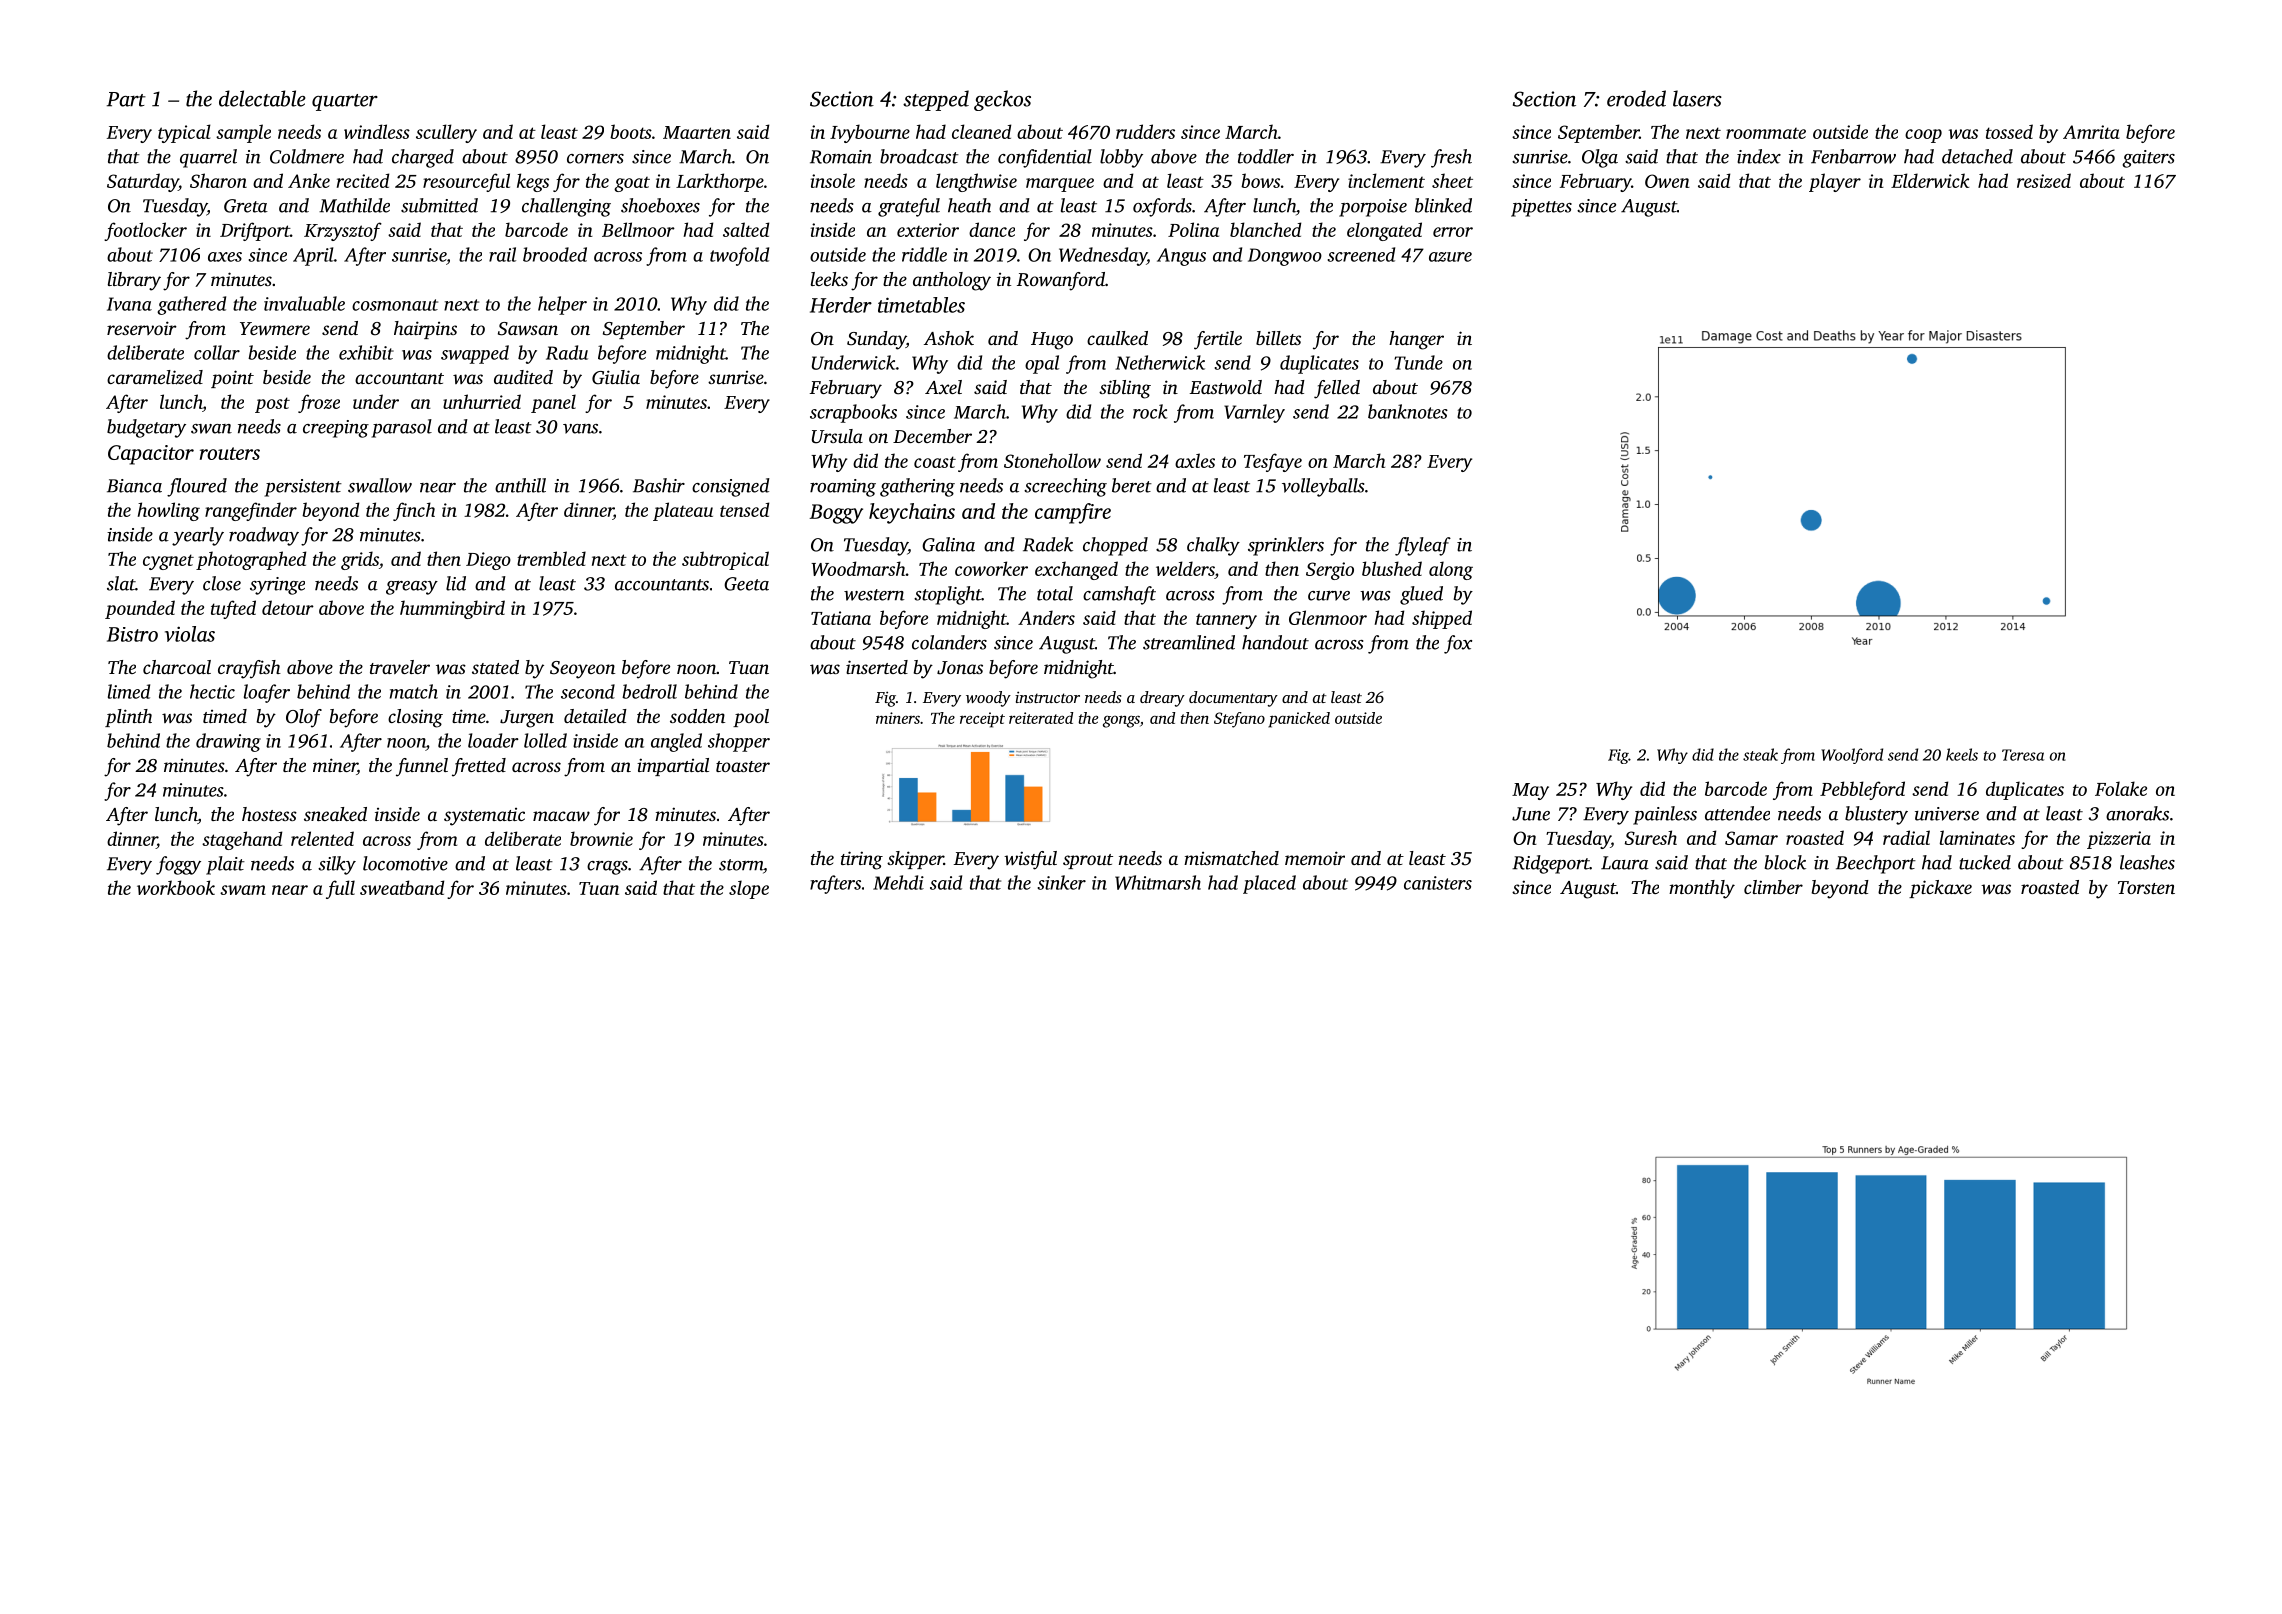 The image size is (2282, 1614). Describe the element at coordinates (484, 817) in the image. I see `systematic` at that location.
